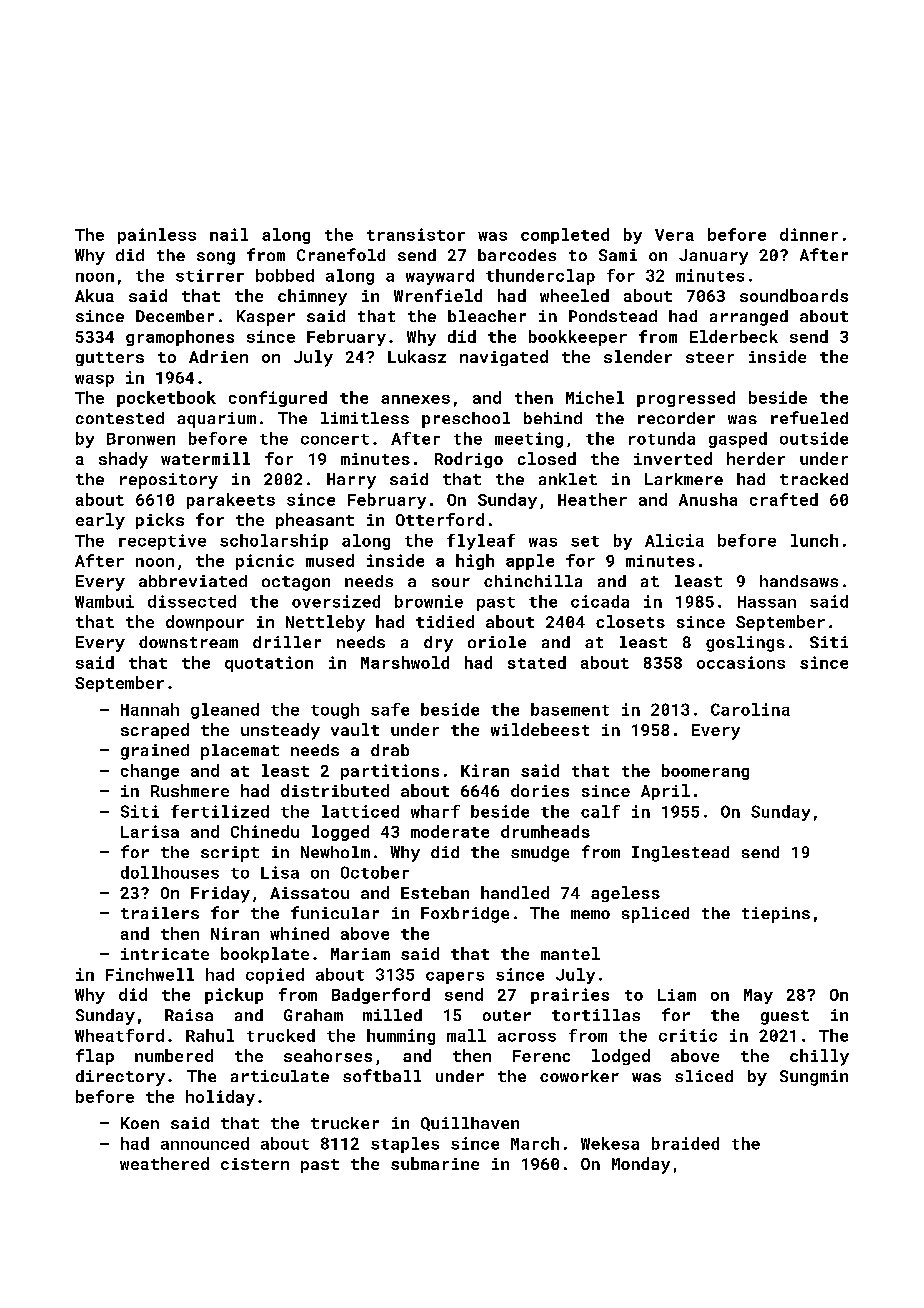 This document has width=924, height=1308. Describe the element at coordinates (174, 1055) in the document. I see `numbered` at that location.
